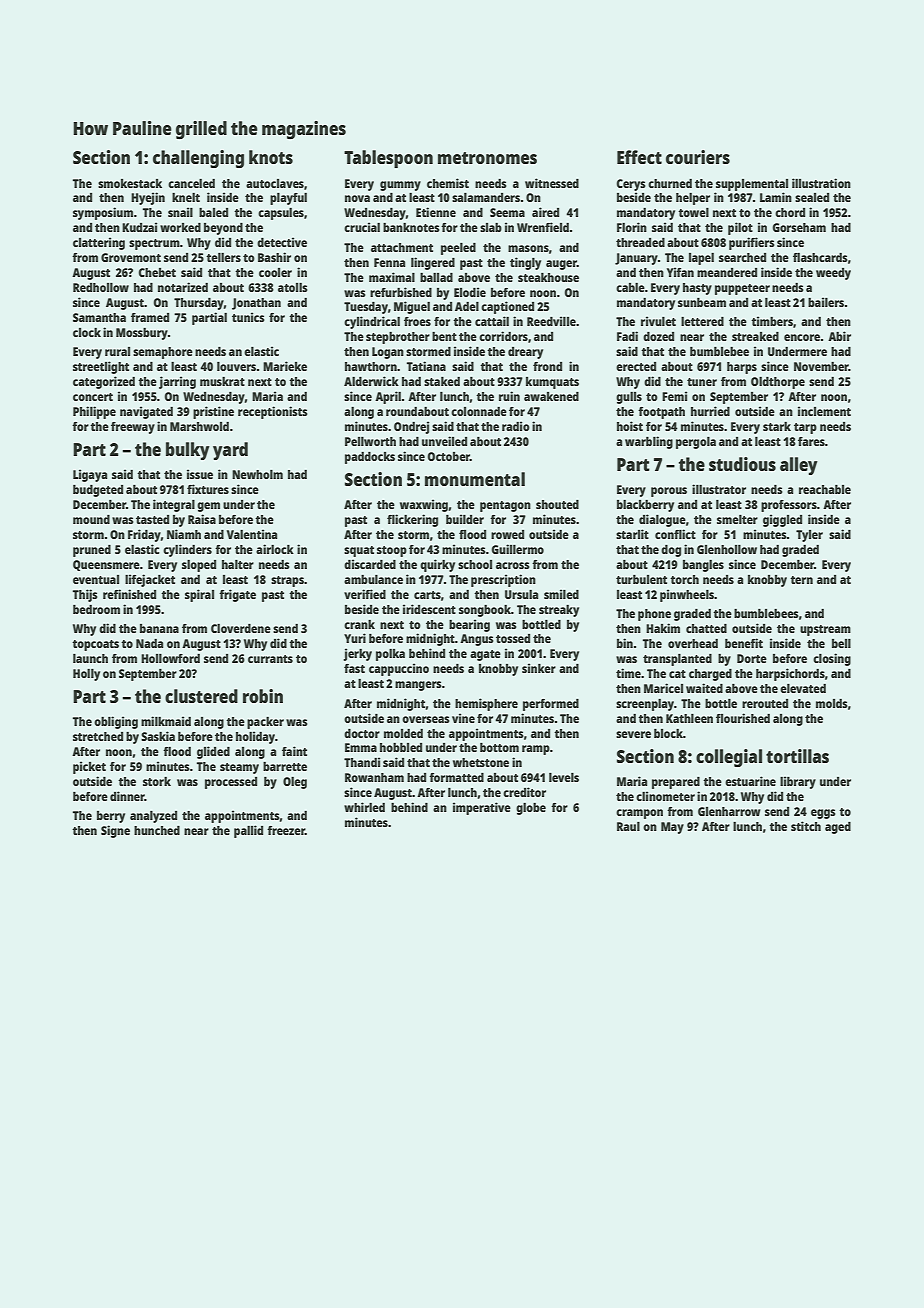 The width and height of the screenshot is (924, 1308). Describe the element at coordinates (449, 456) in the screenshot. I see `October` at that location.
